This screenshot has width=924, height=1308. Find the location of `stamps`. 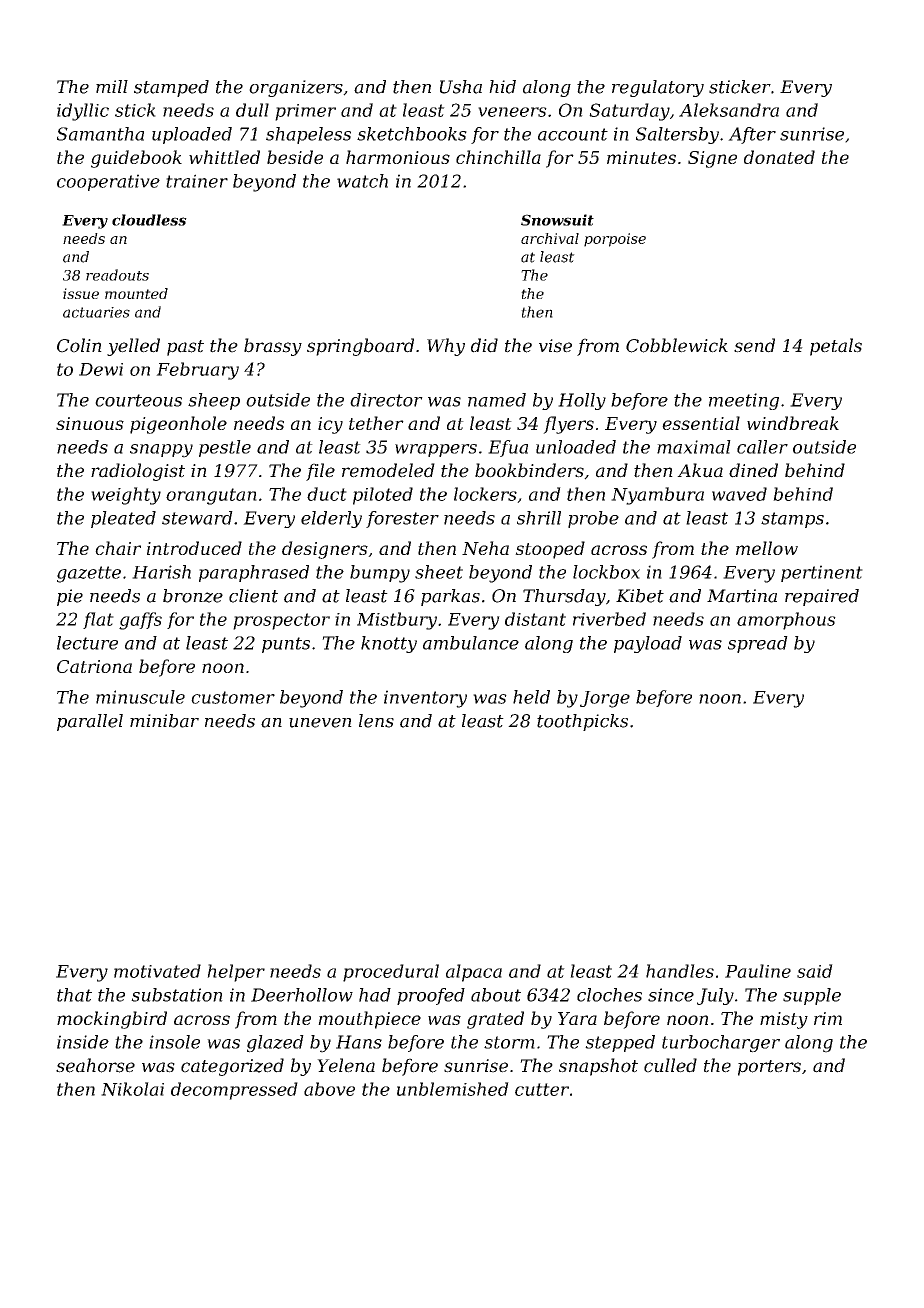

stamps is located at coordinates (792, 520).
